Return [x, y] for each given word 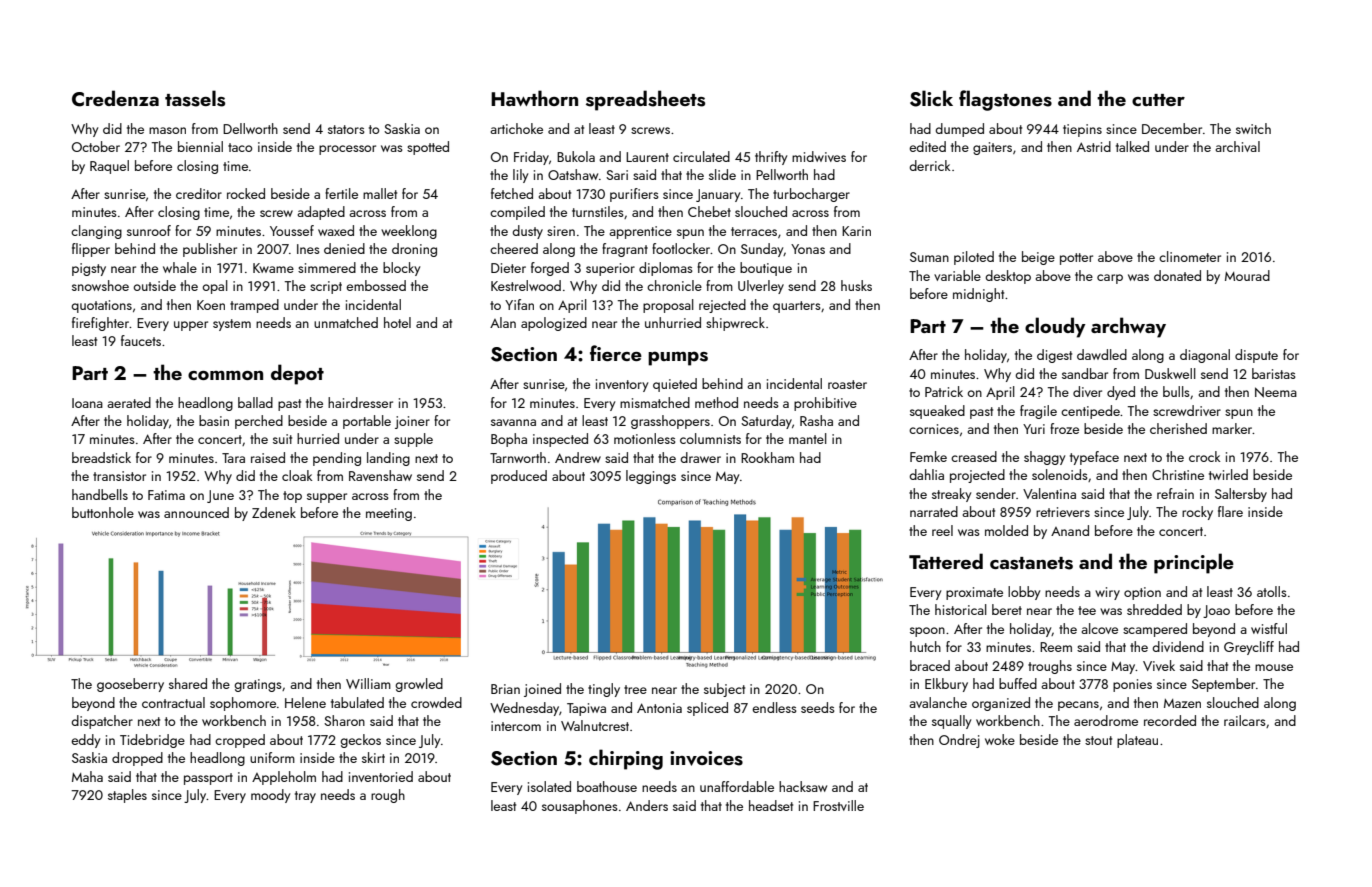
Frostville [838, 805]
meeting [389, 514]
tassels [195, 98]
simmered [327, 267]
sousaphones [580, 807]
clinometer [1190, 256]
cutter [1158, 100]
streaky [951, 495]
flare [1230, 511]
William [368, 683]
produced [519, 477]
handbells [100, 494]
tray [305, 797]
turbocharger [811, 195]
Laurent [647, 157]
